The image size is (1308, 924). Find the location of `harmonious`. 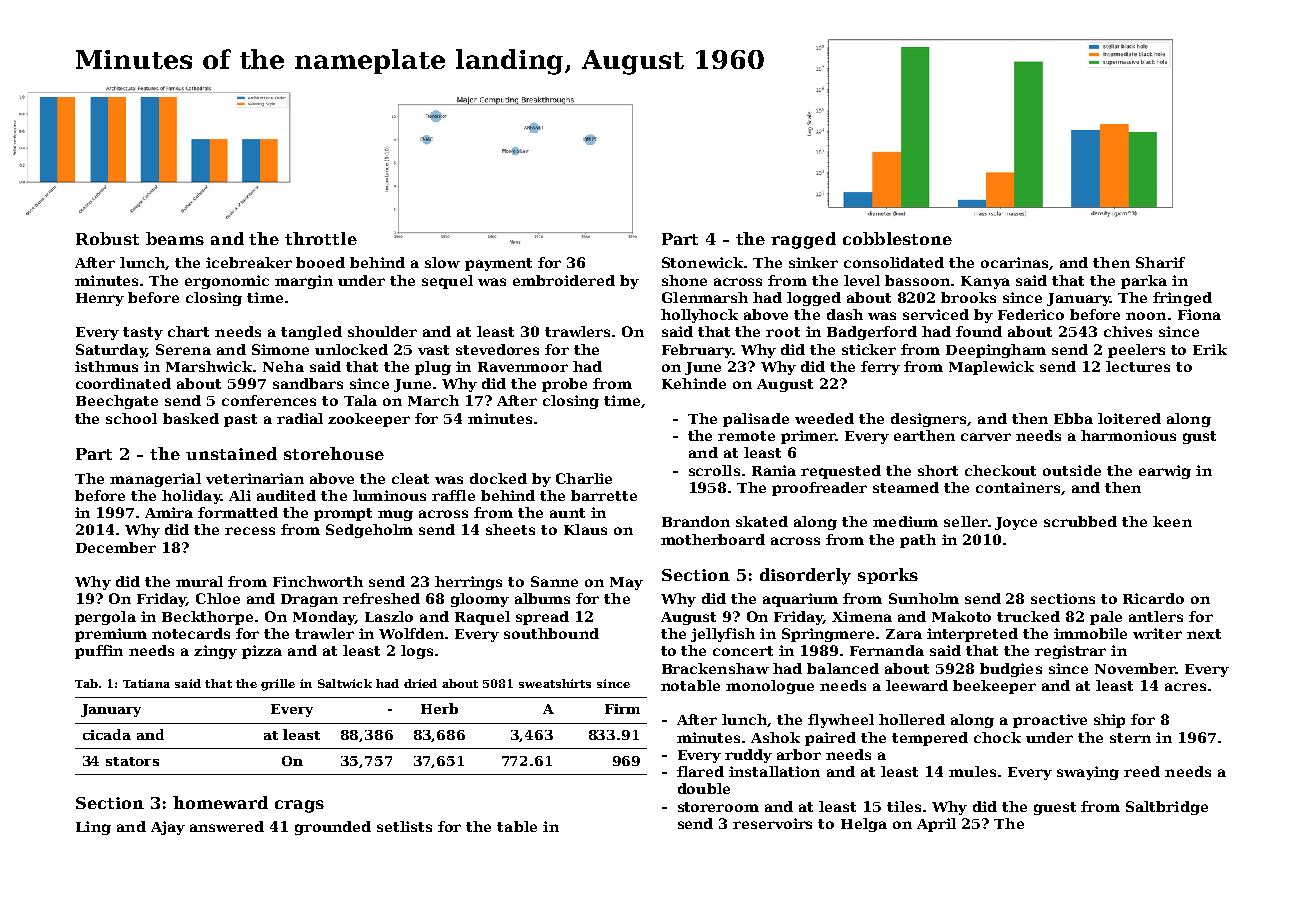

harmonious is located at coordinates (1128, 435).
